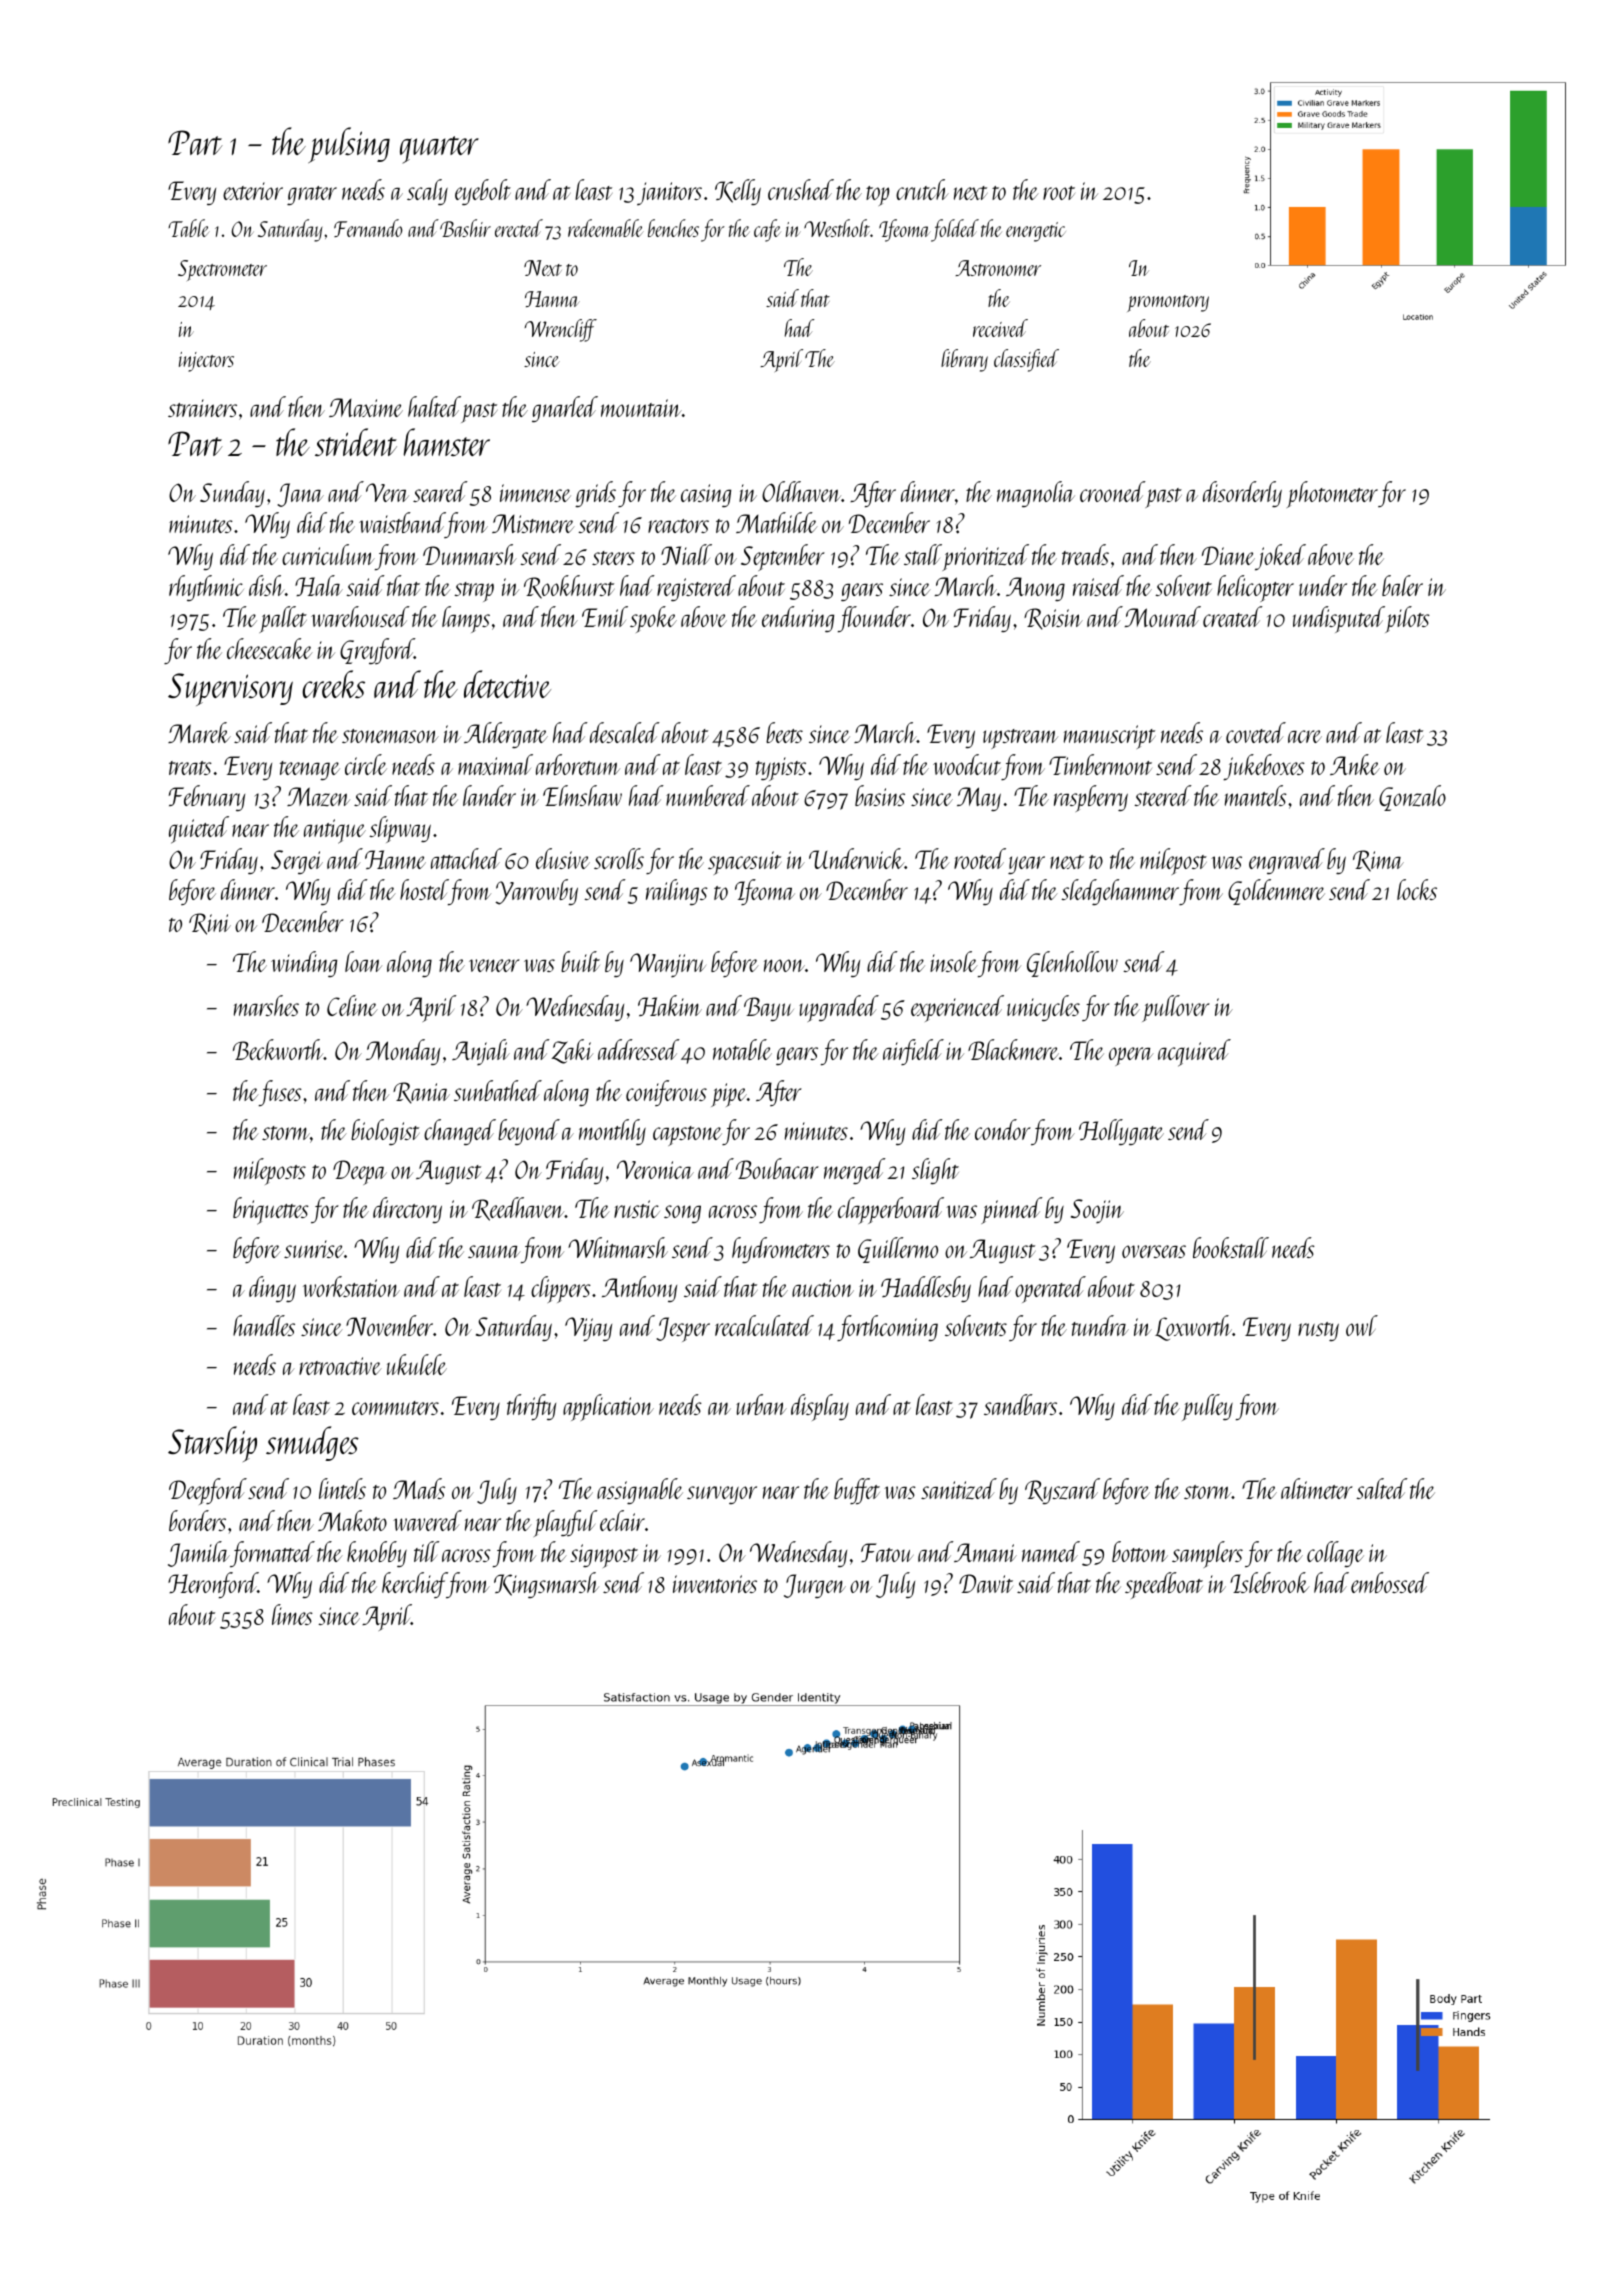 This screenshot has height=2292, width=1620. Describe the element at coordinates (639, 1049) in the screenshot. I see `addressed` at that location.
